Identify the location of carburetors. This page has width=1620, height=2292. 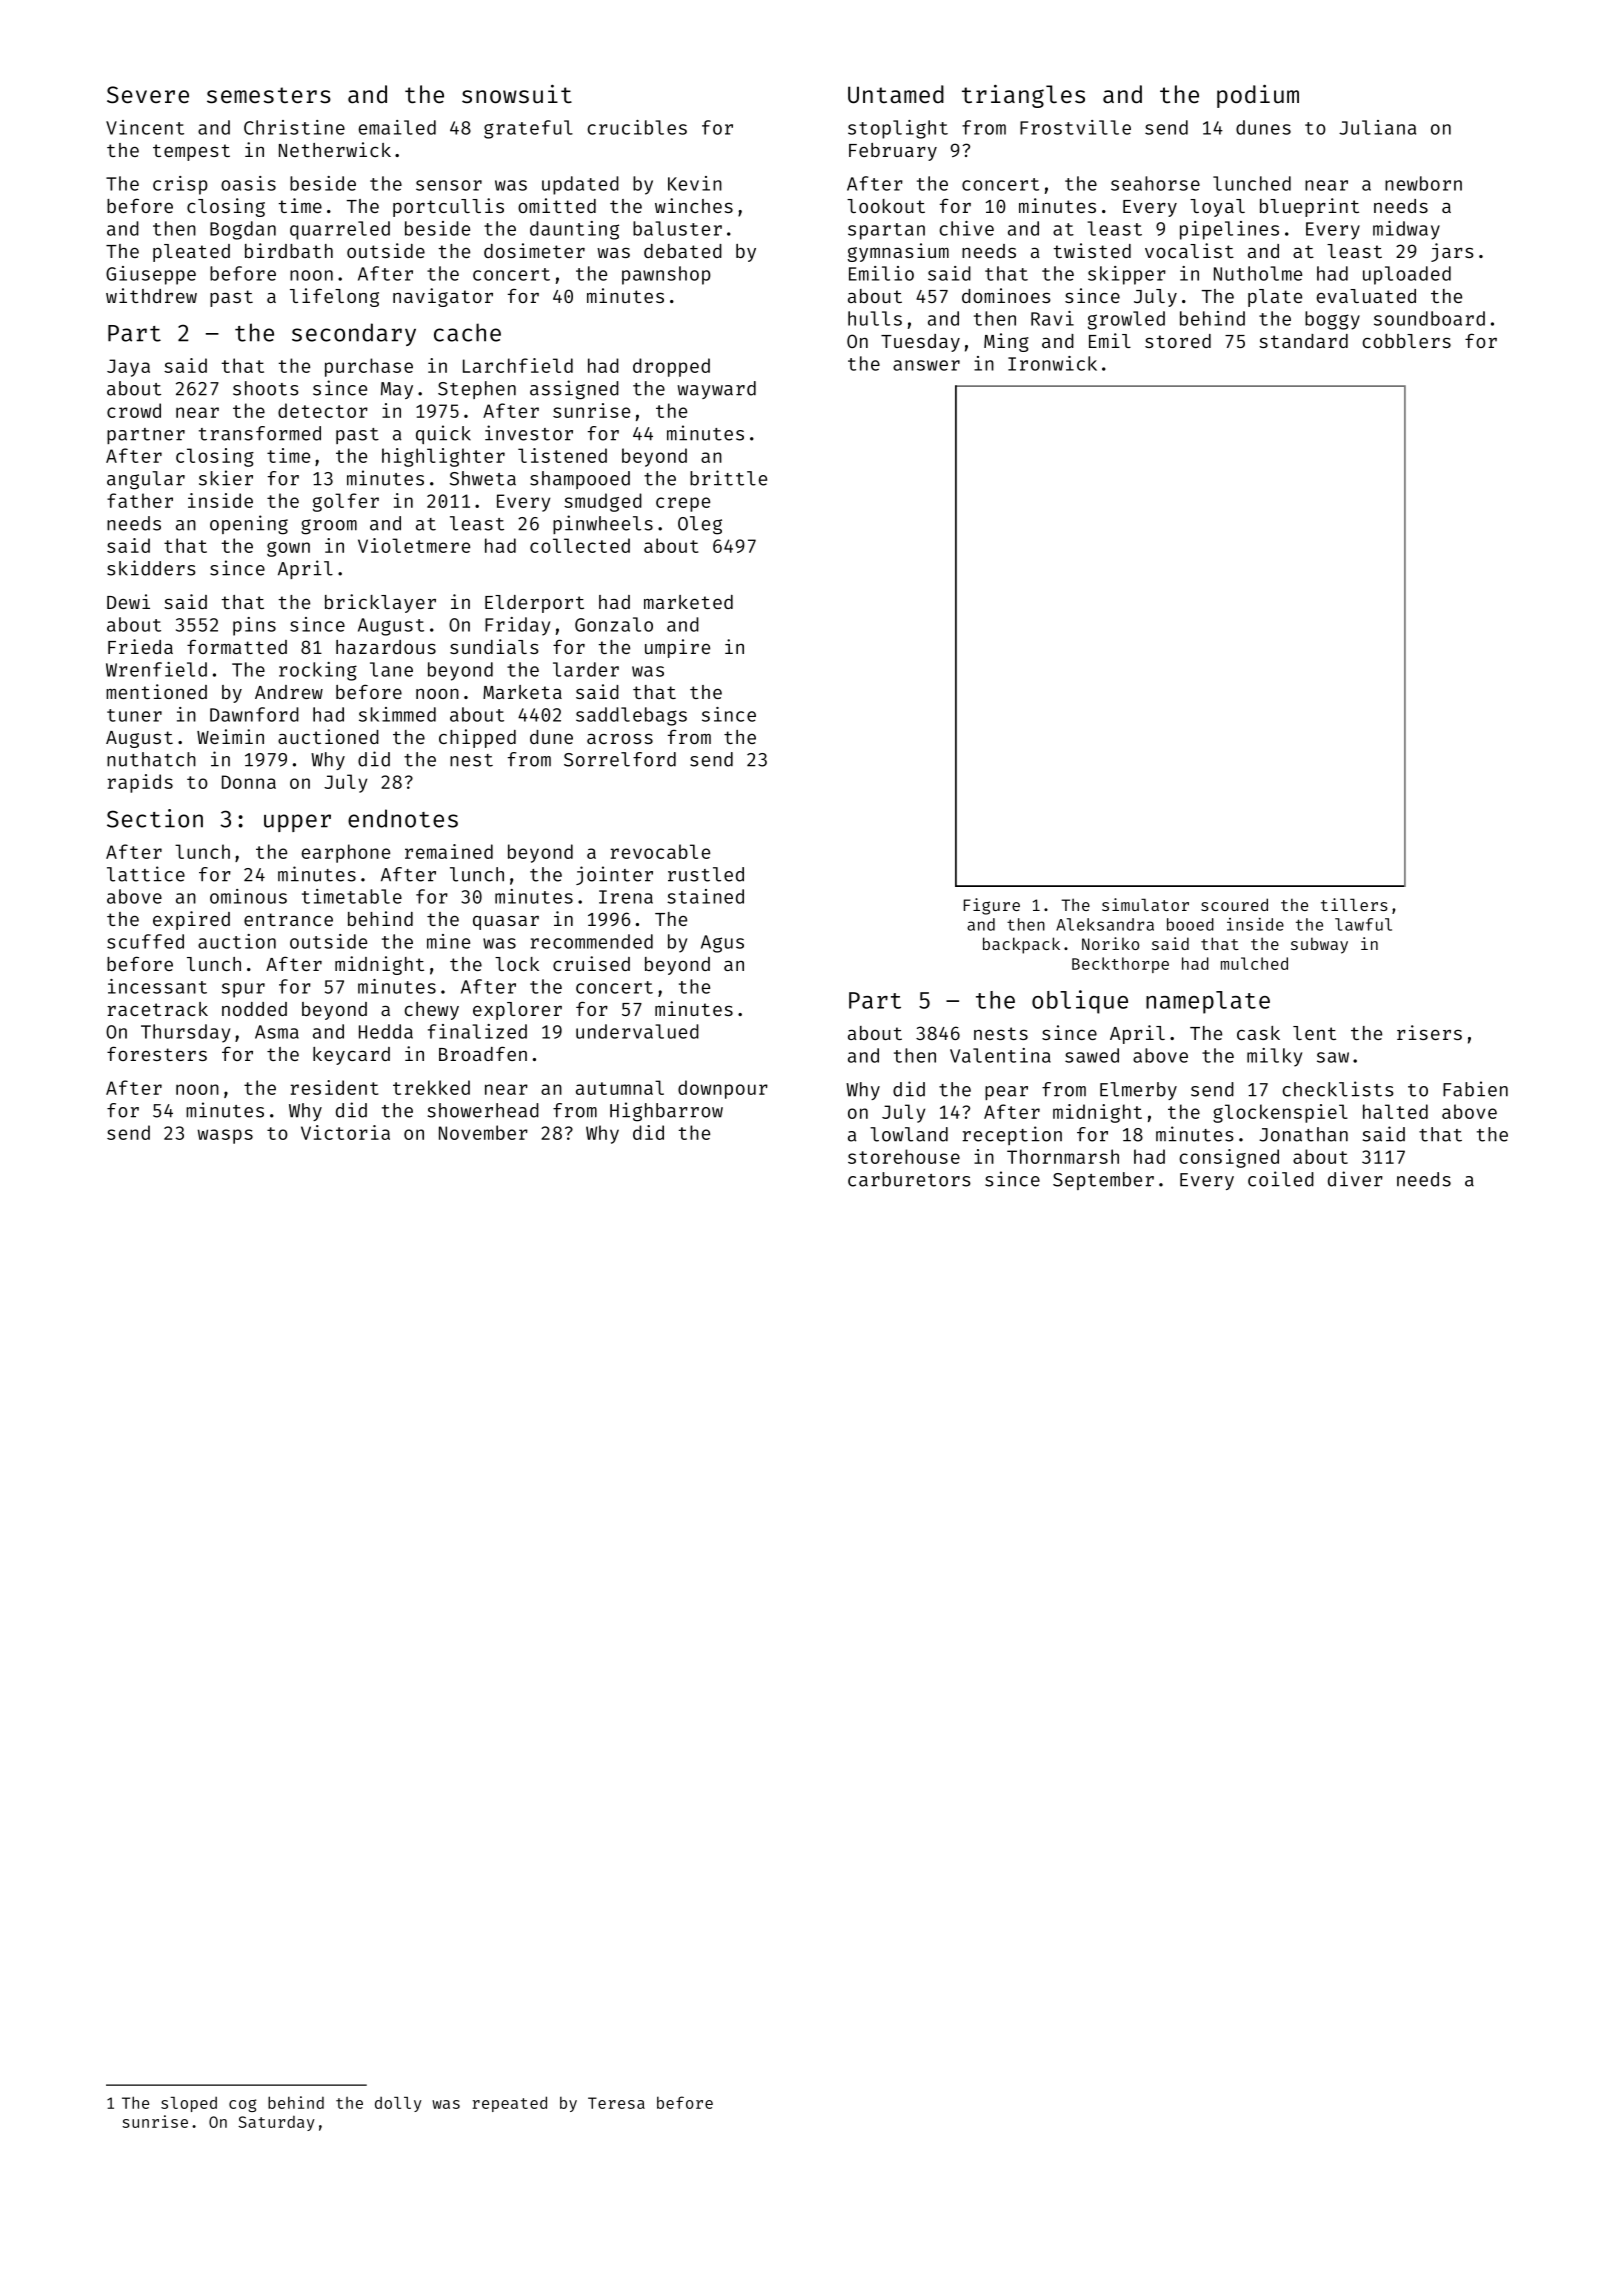
(909, 1179).
